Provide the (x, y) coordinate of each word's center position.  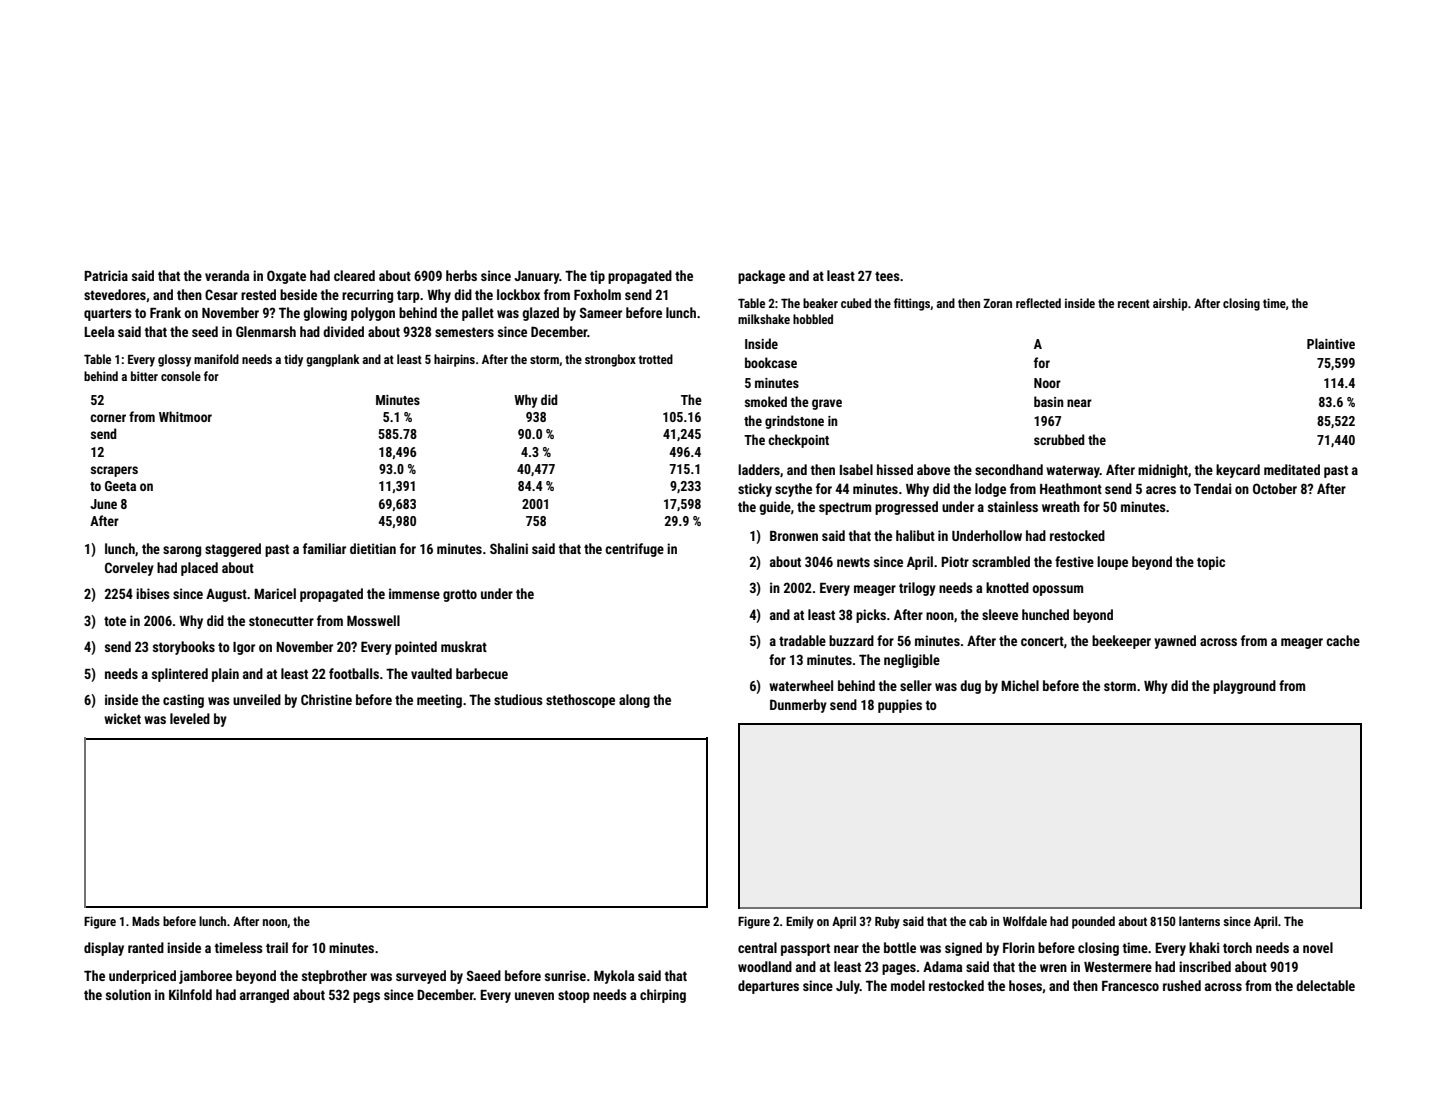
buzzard (851, 640)
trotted (656, 359)
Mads (146, 921)
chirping (663, 996)
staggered (233, 550)
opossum (1057, 590)
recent (1134, 303)
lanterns (1199, 921)
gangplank (333, 360)
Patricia (106, 275)
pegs (366, 997)
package (761, 277)
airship (1170, 304)
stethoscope (580, 701)
